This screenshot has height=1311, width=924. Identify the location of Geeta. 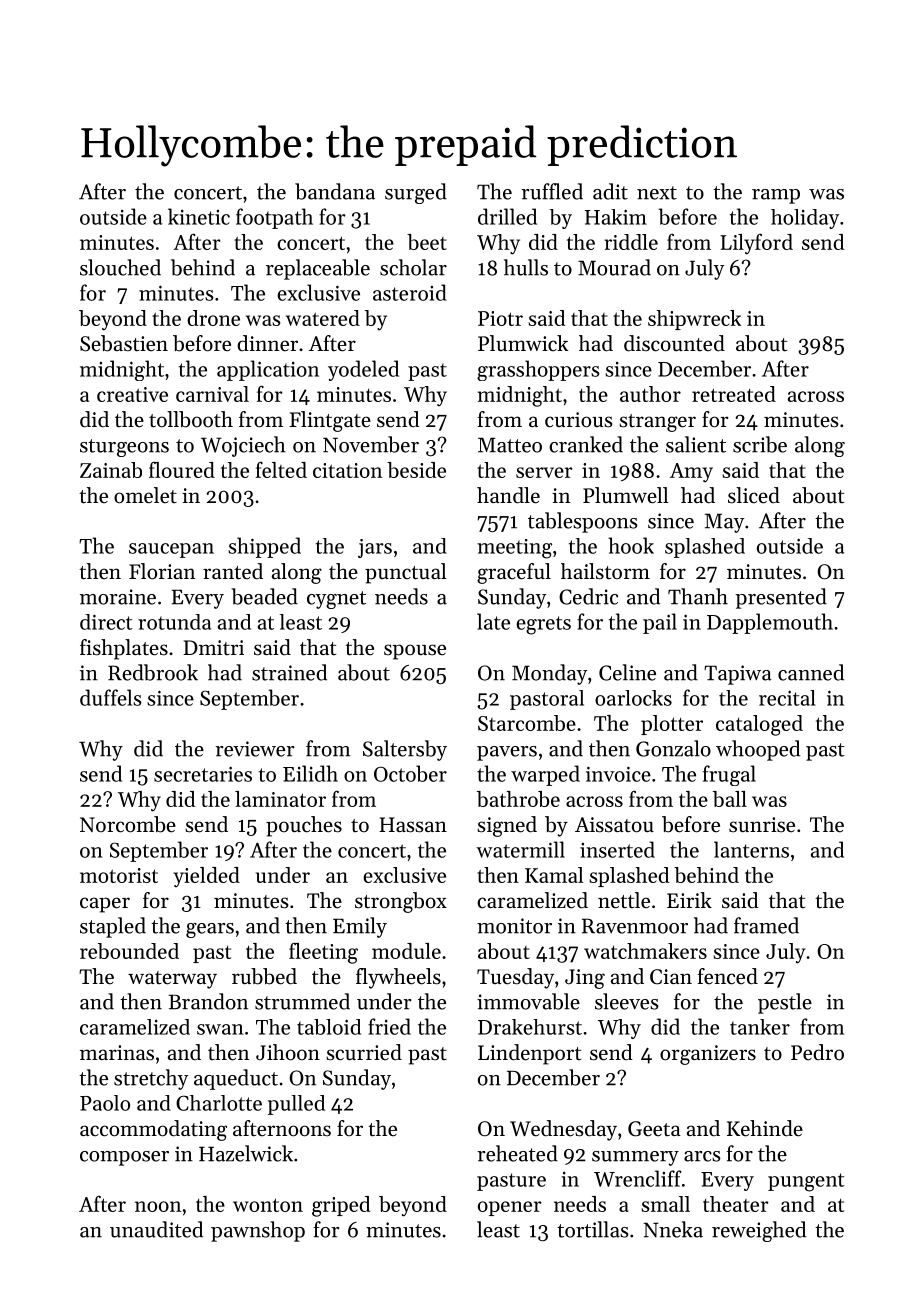
(654, 1129).
